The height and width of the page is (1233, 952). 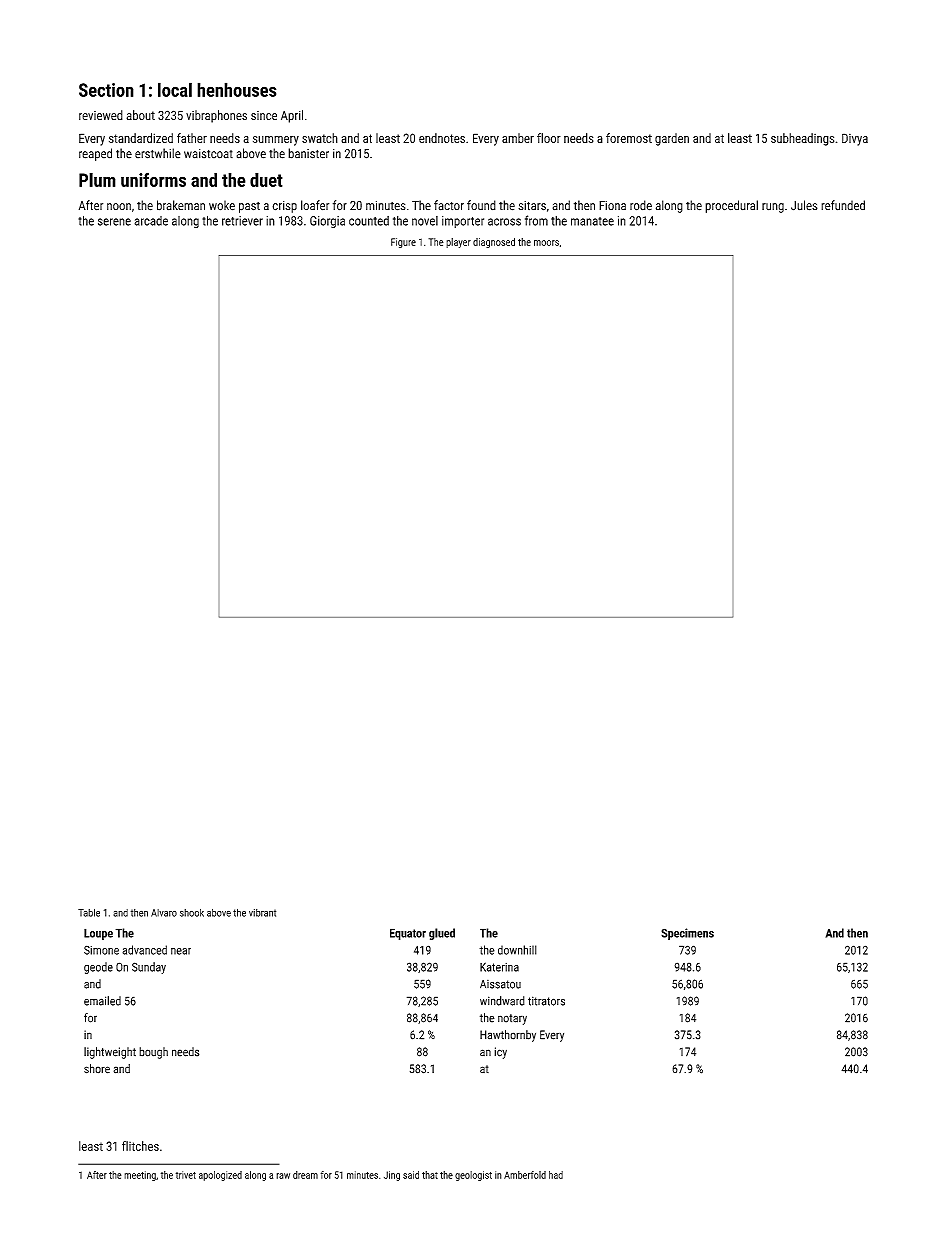 I want to click on rung, so click(x=773, y=208).
